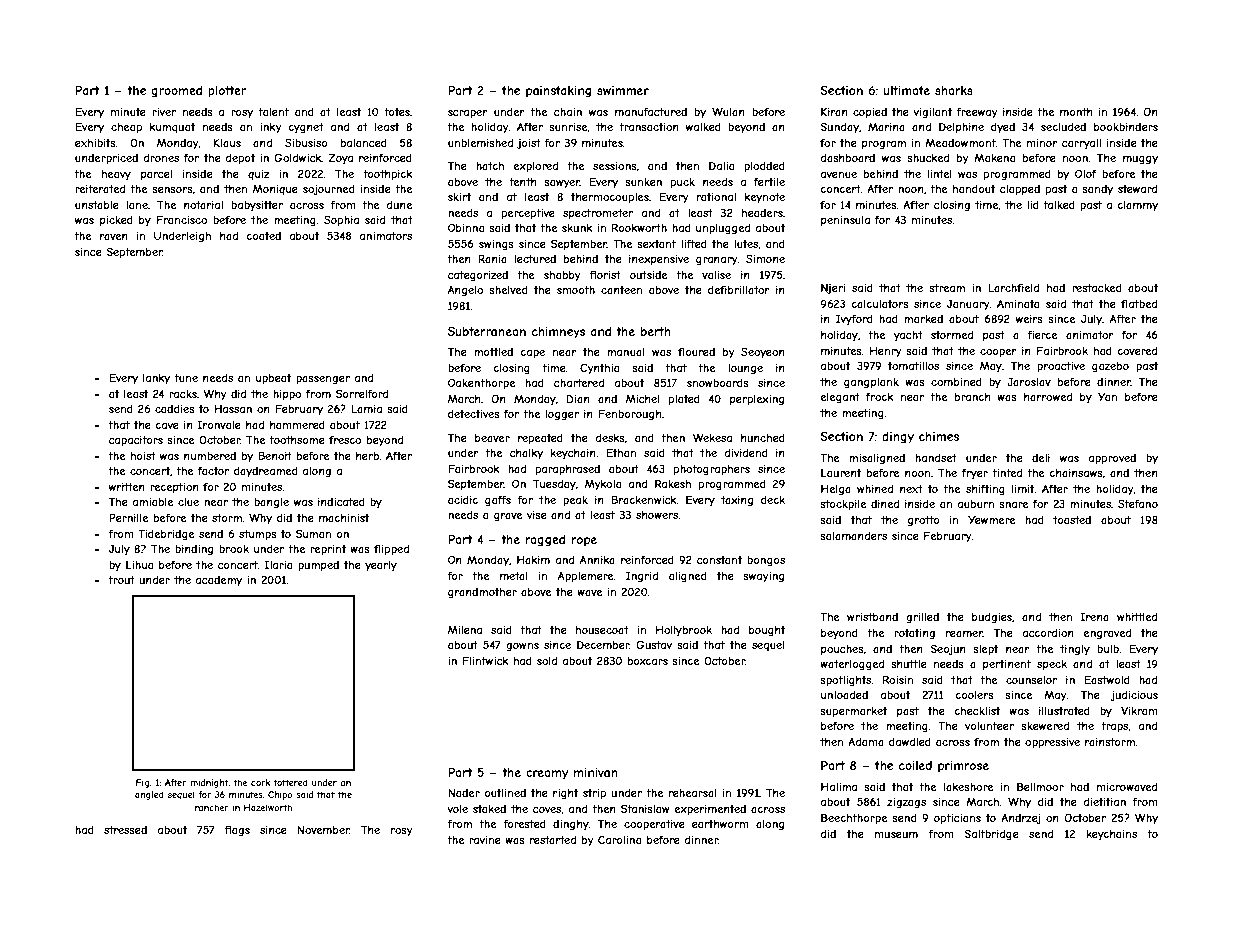 This screenshot has height=952, width=1233. Describe the element at coordinates (128, 517) in the screenshot. I see `Pernille` at that location.
